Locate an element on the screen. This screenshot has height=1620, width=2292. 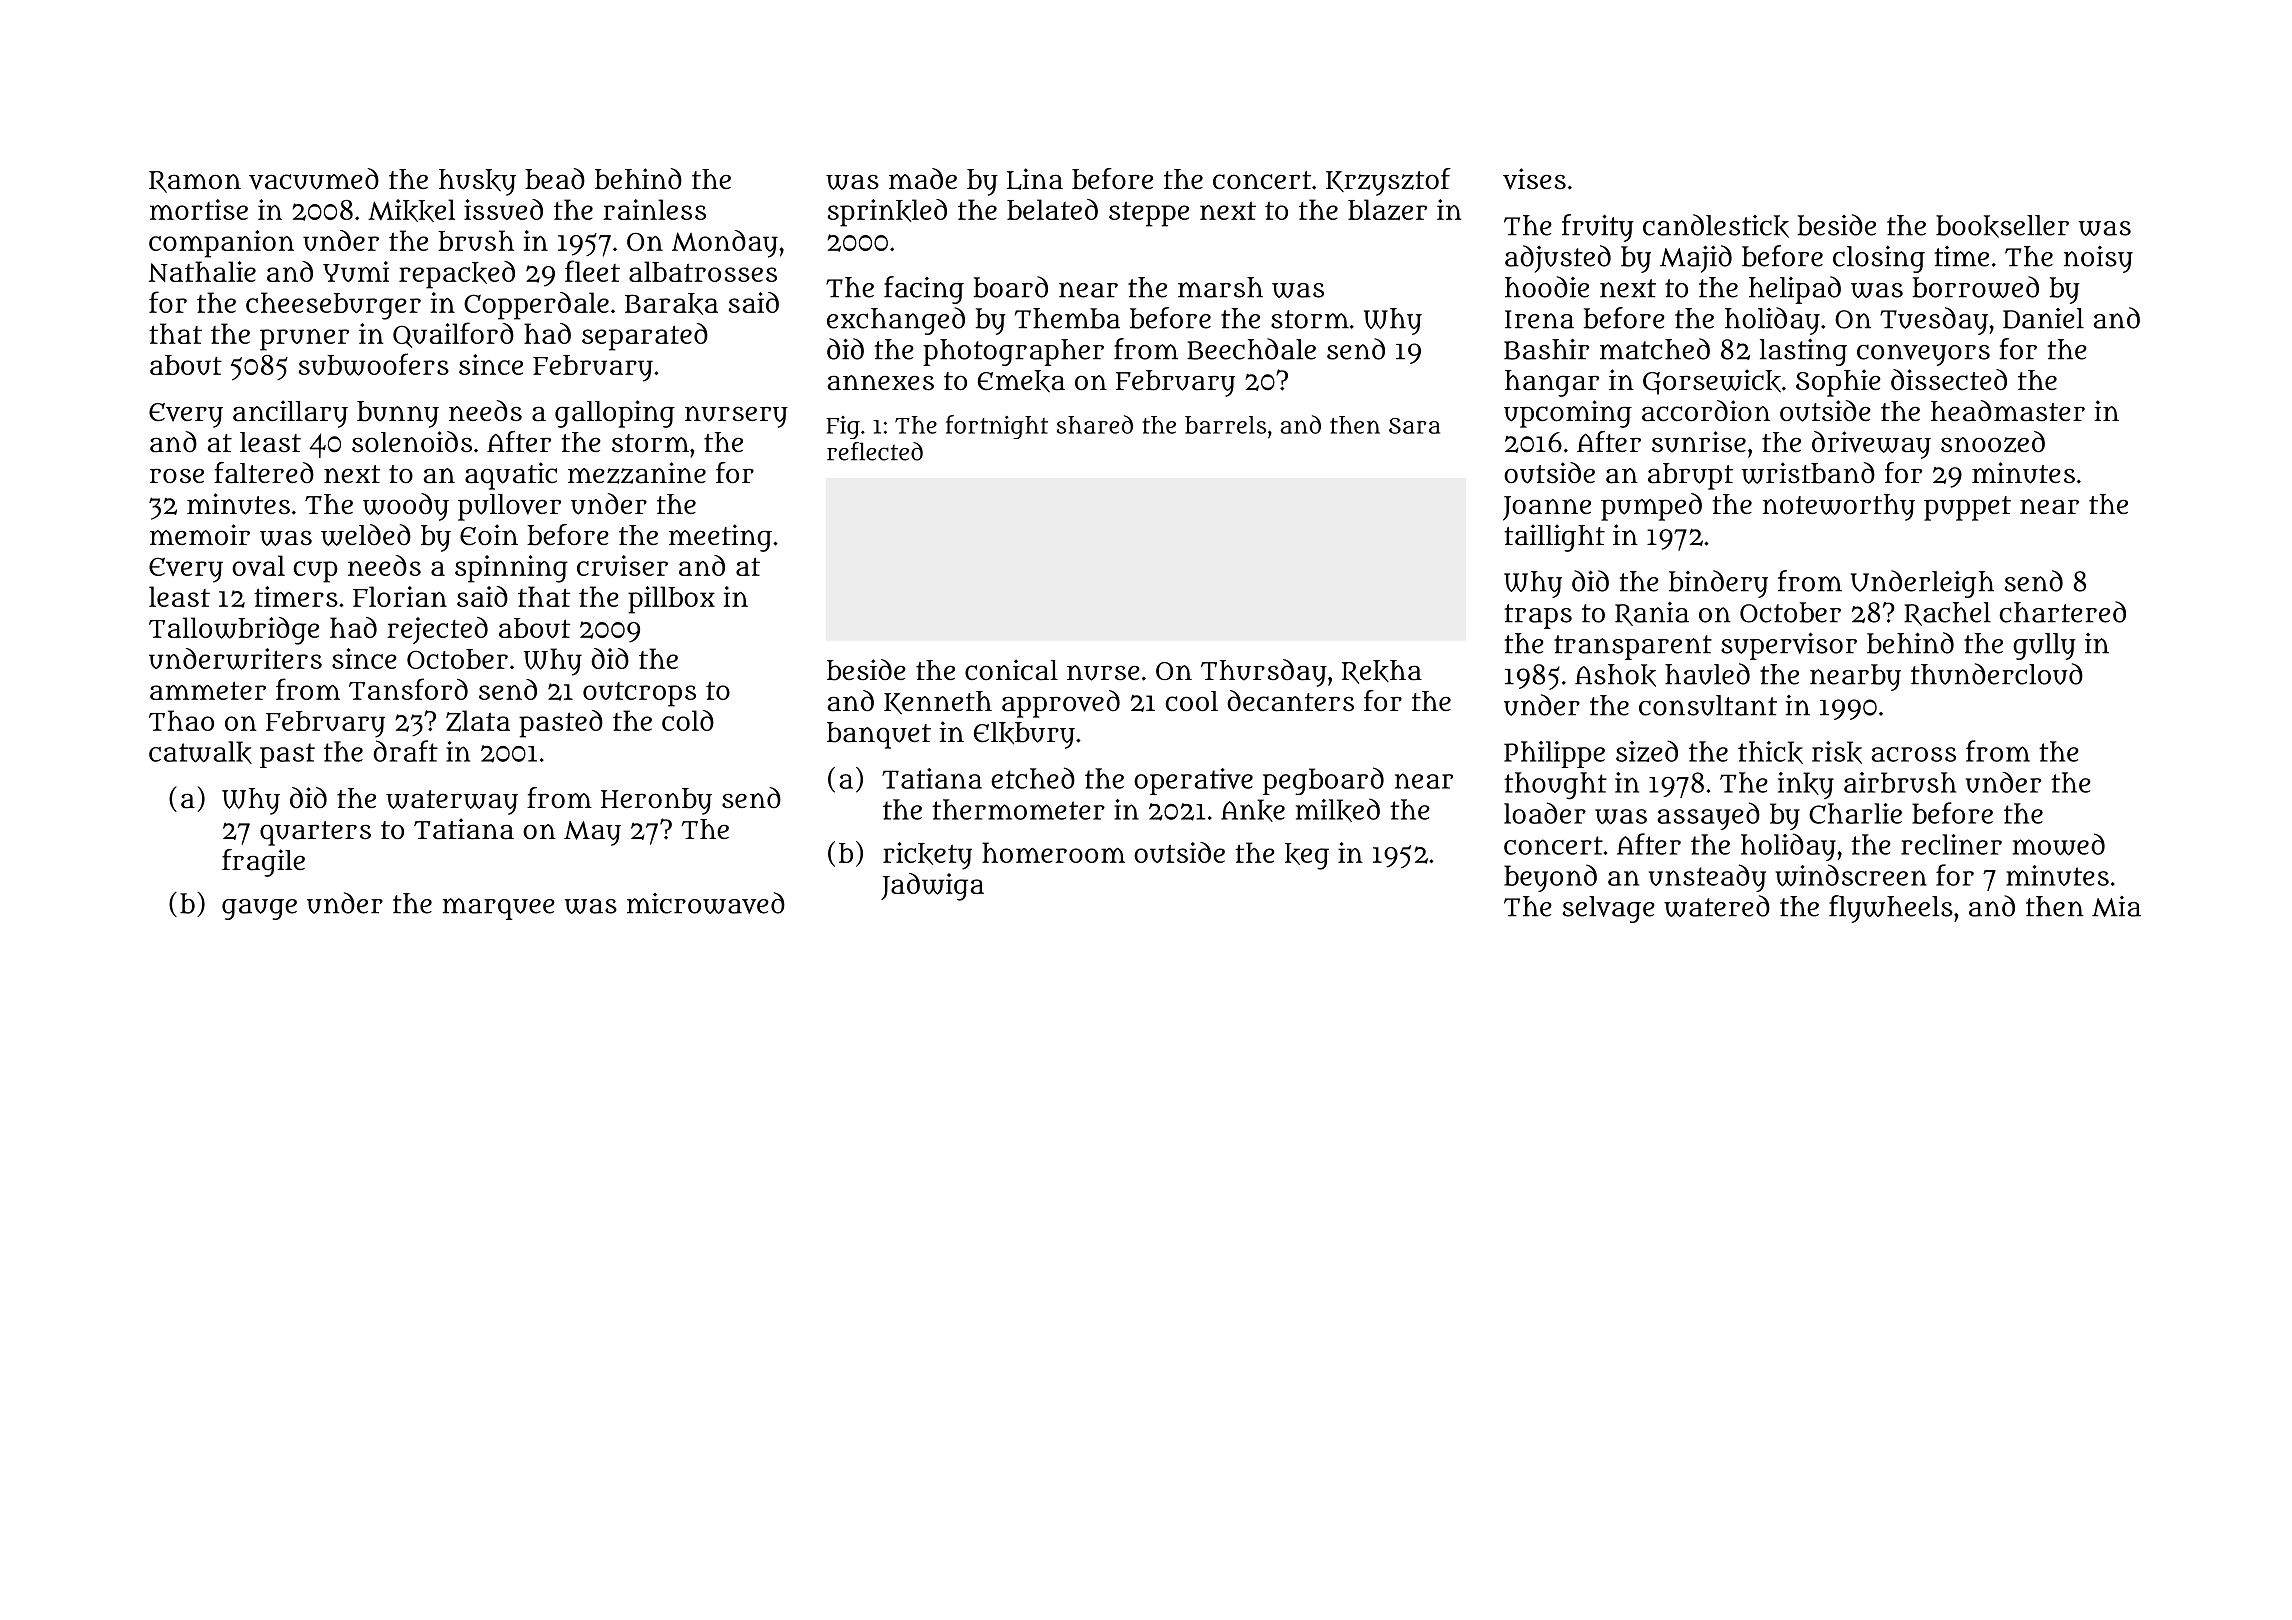
homeroom is located at coordinates (1053, 852).
